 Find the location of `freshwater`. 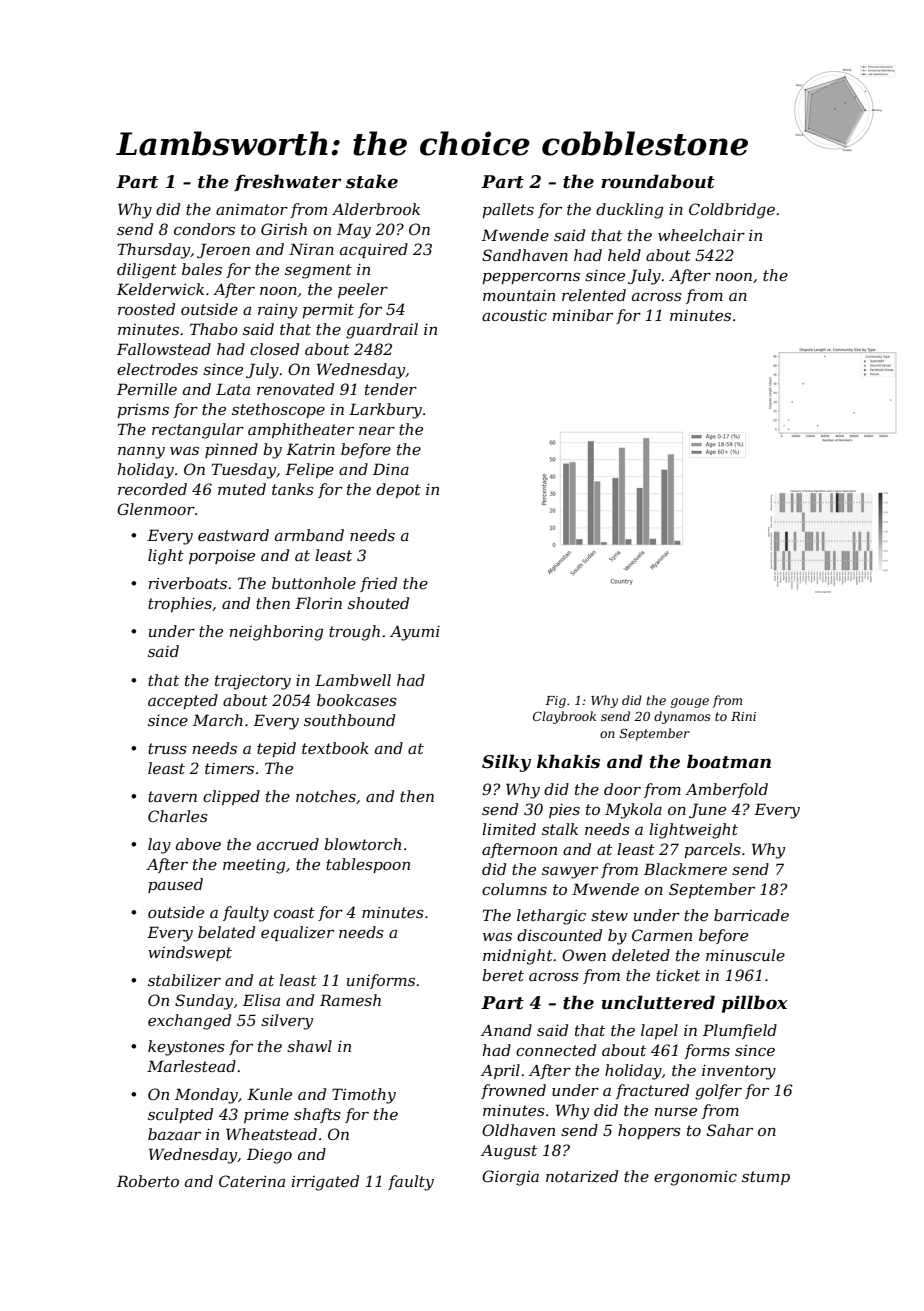

freshwater is located at coordinates (287, 182).
